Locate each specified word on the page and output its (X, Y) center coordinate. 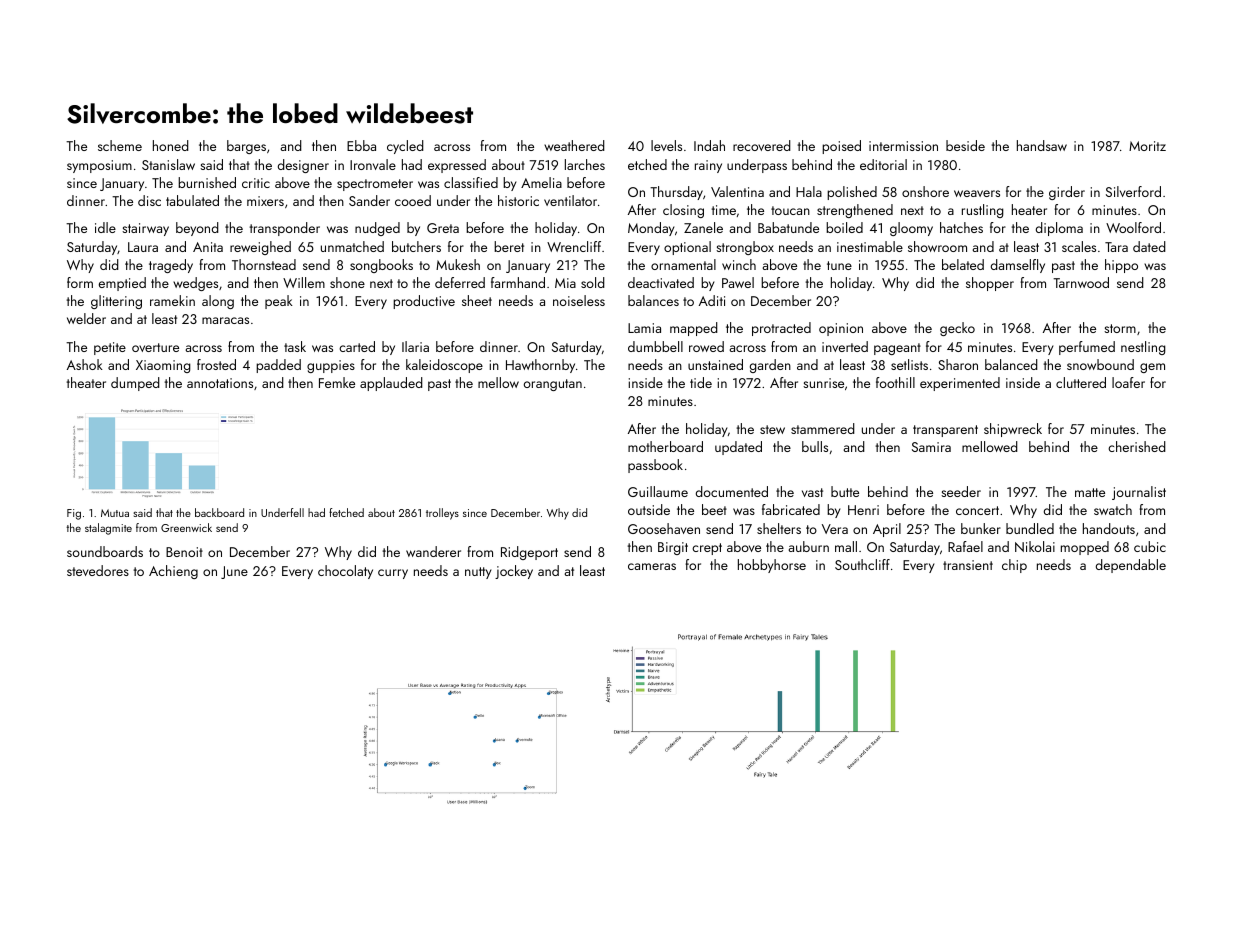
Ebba (361, 145)
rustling (983, 211)
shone (347, 282)
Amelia (541, 182)
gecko (957, 329)
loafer (1128, 382)
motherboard (665, 446)
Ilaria (415, 346)
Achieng (173, 572)
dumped (135, 384)
